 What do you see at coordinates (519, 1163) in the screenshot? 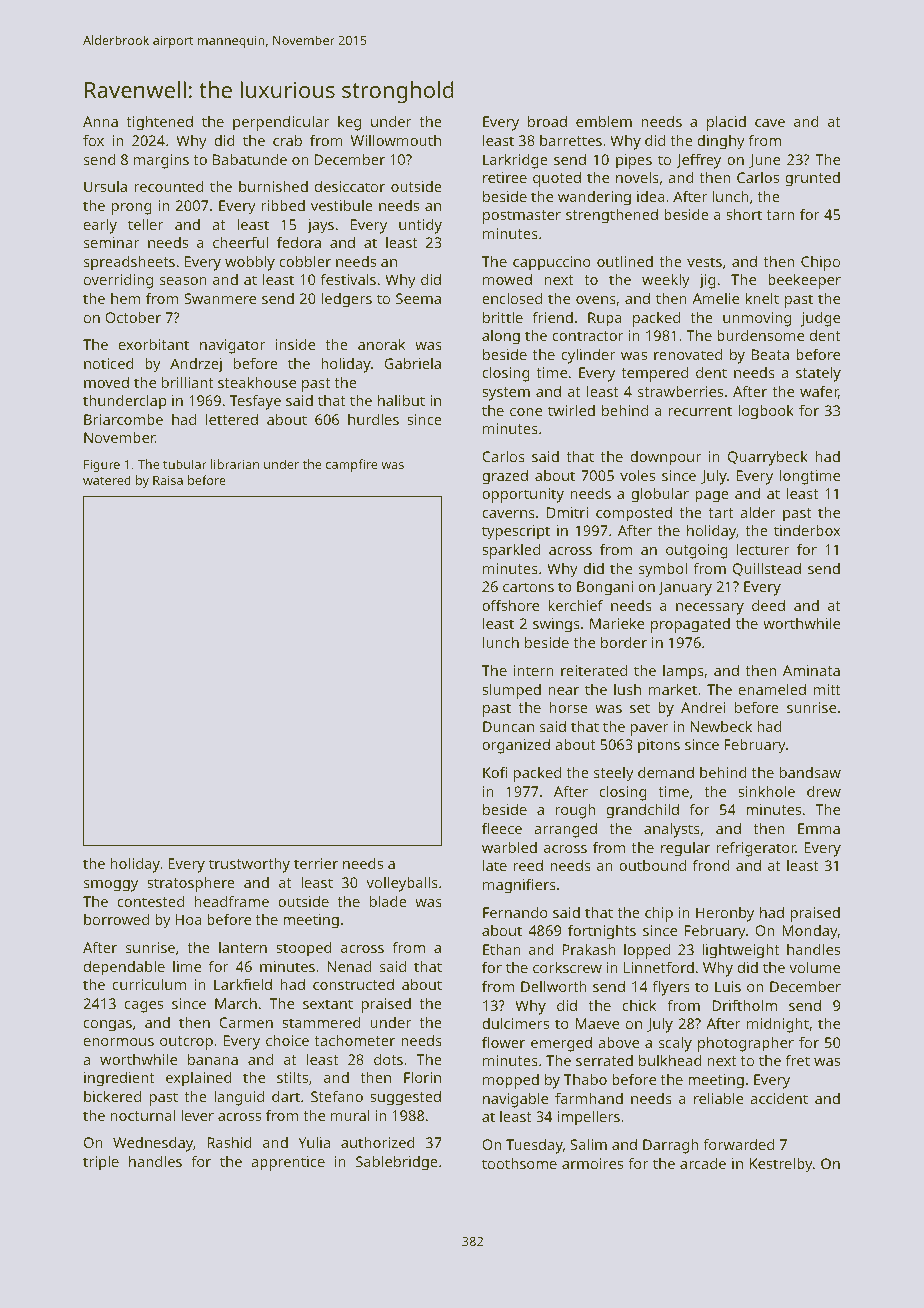
I see `toothsome` at bounding box center [519, 1163].
